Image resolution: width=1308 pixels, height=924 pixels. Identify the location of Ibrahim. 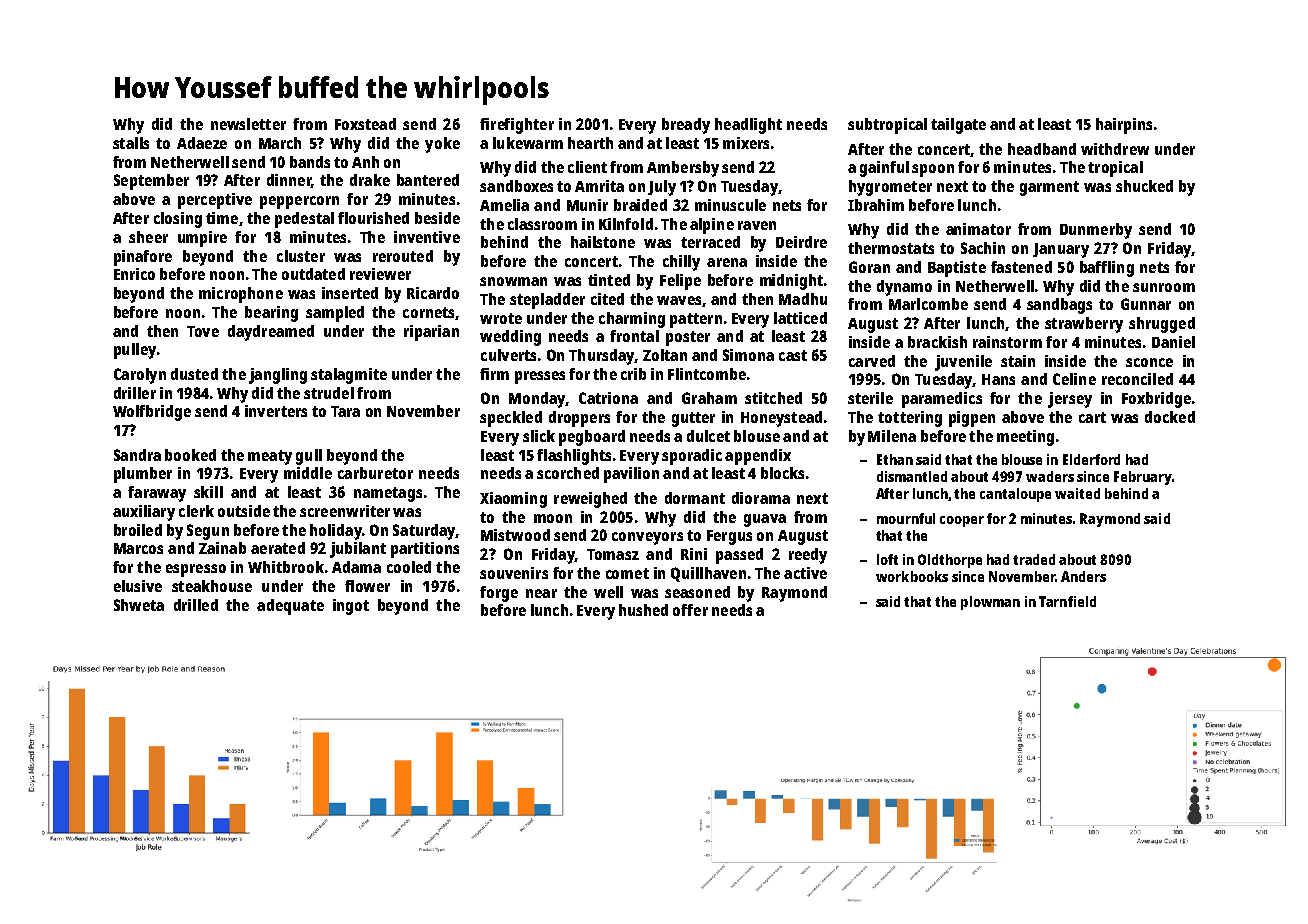
(876, 205).
